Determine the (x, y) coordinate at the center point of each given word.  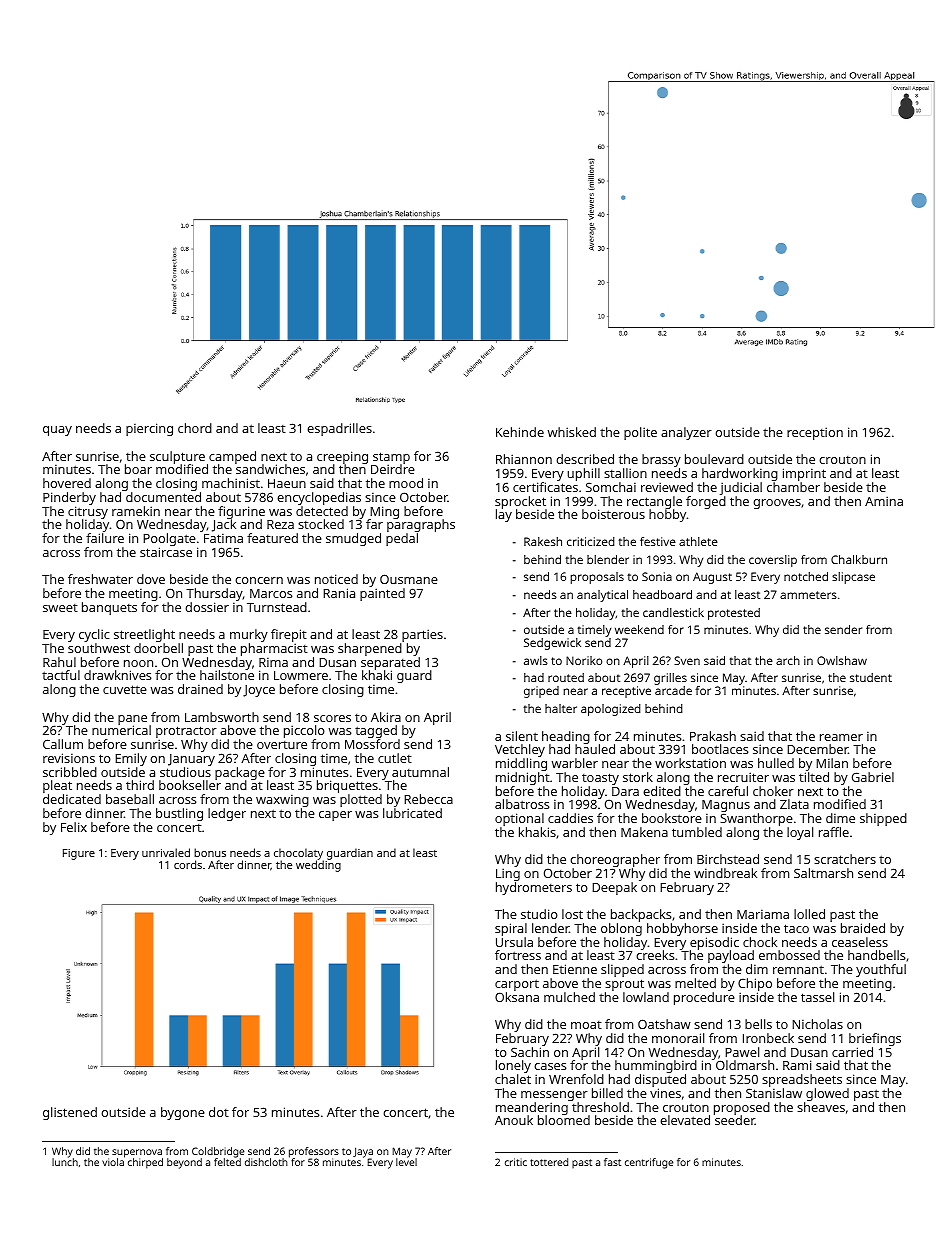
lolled (809, 914)
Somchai (611, 487)
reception (815, 433)
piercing (149, 429)
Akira (386, 717)
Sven (687, 660)
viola (113, 1162)
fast (612, 1162)
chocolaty (299, 854)
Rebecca (428, 799)
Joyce (259, 691)
